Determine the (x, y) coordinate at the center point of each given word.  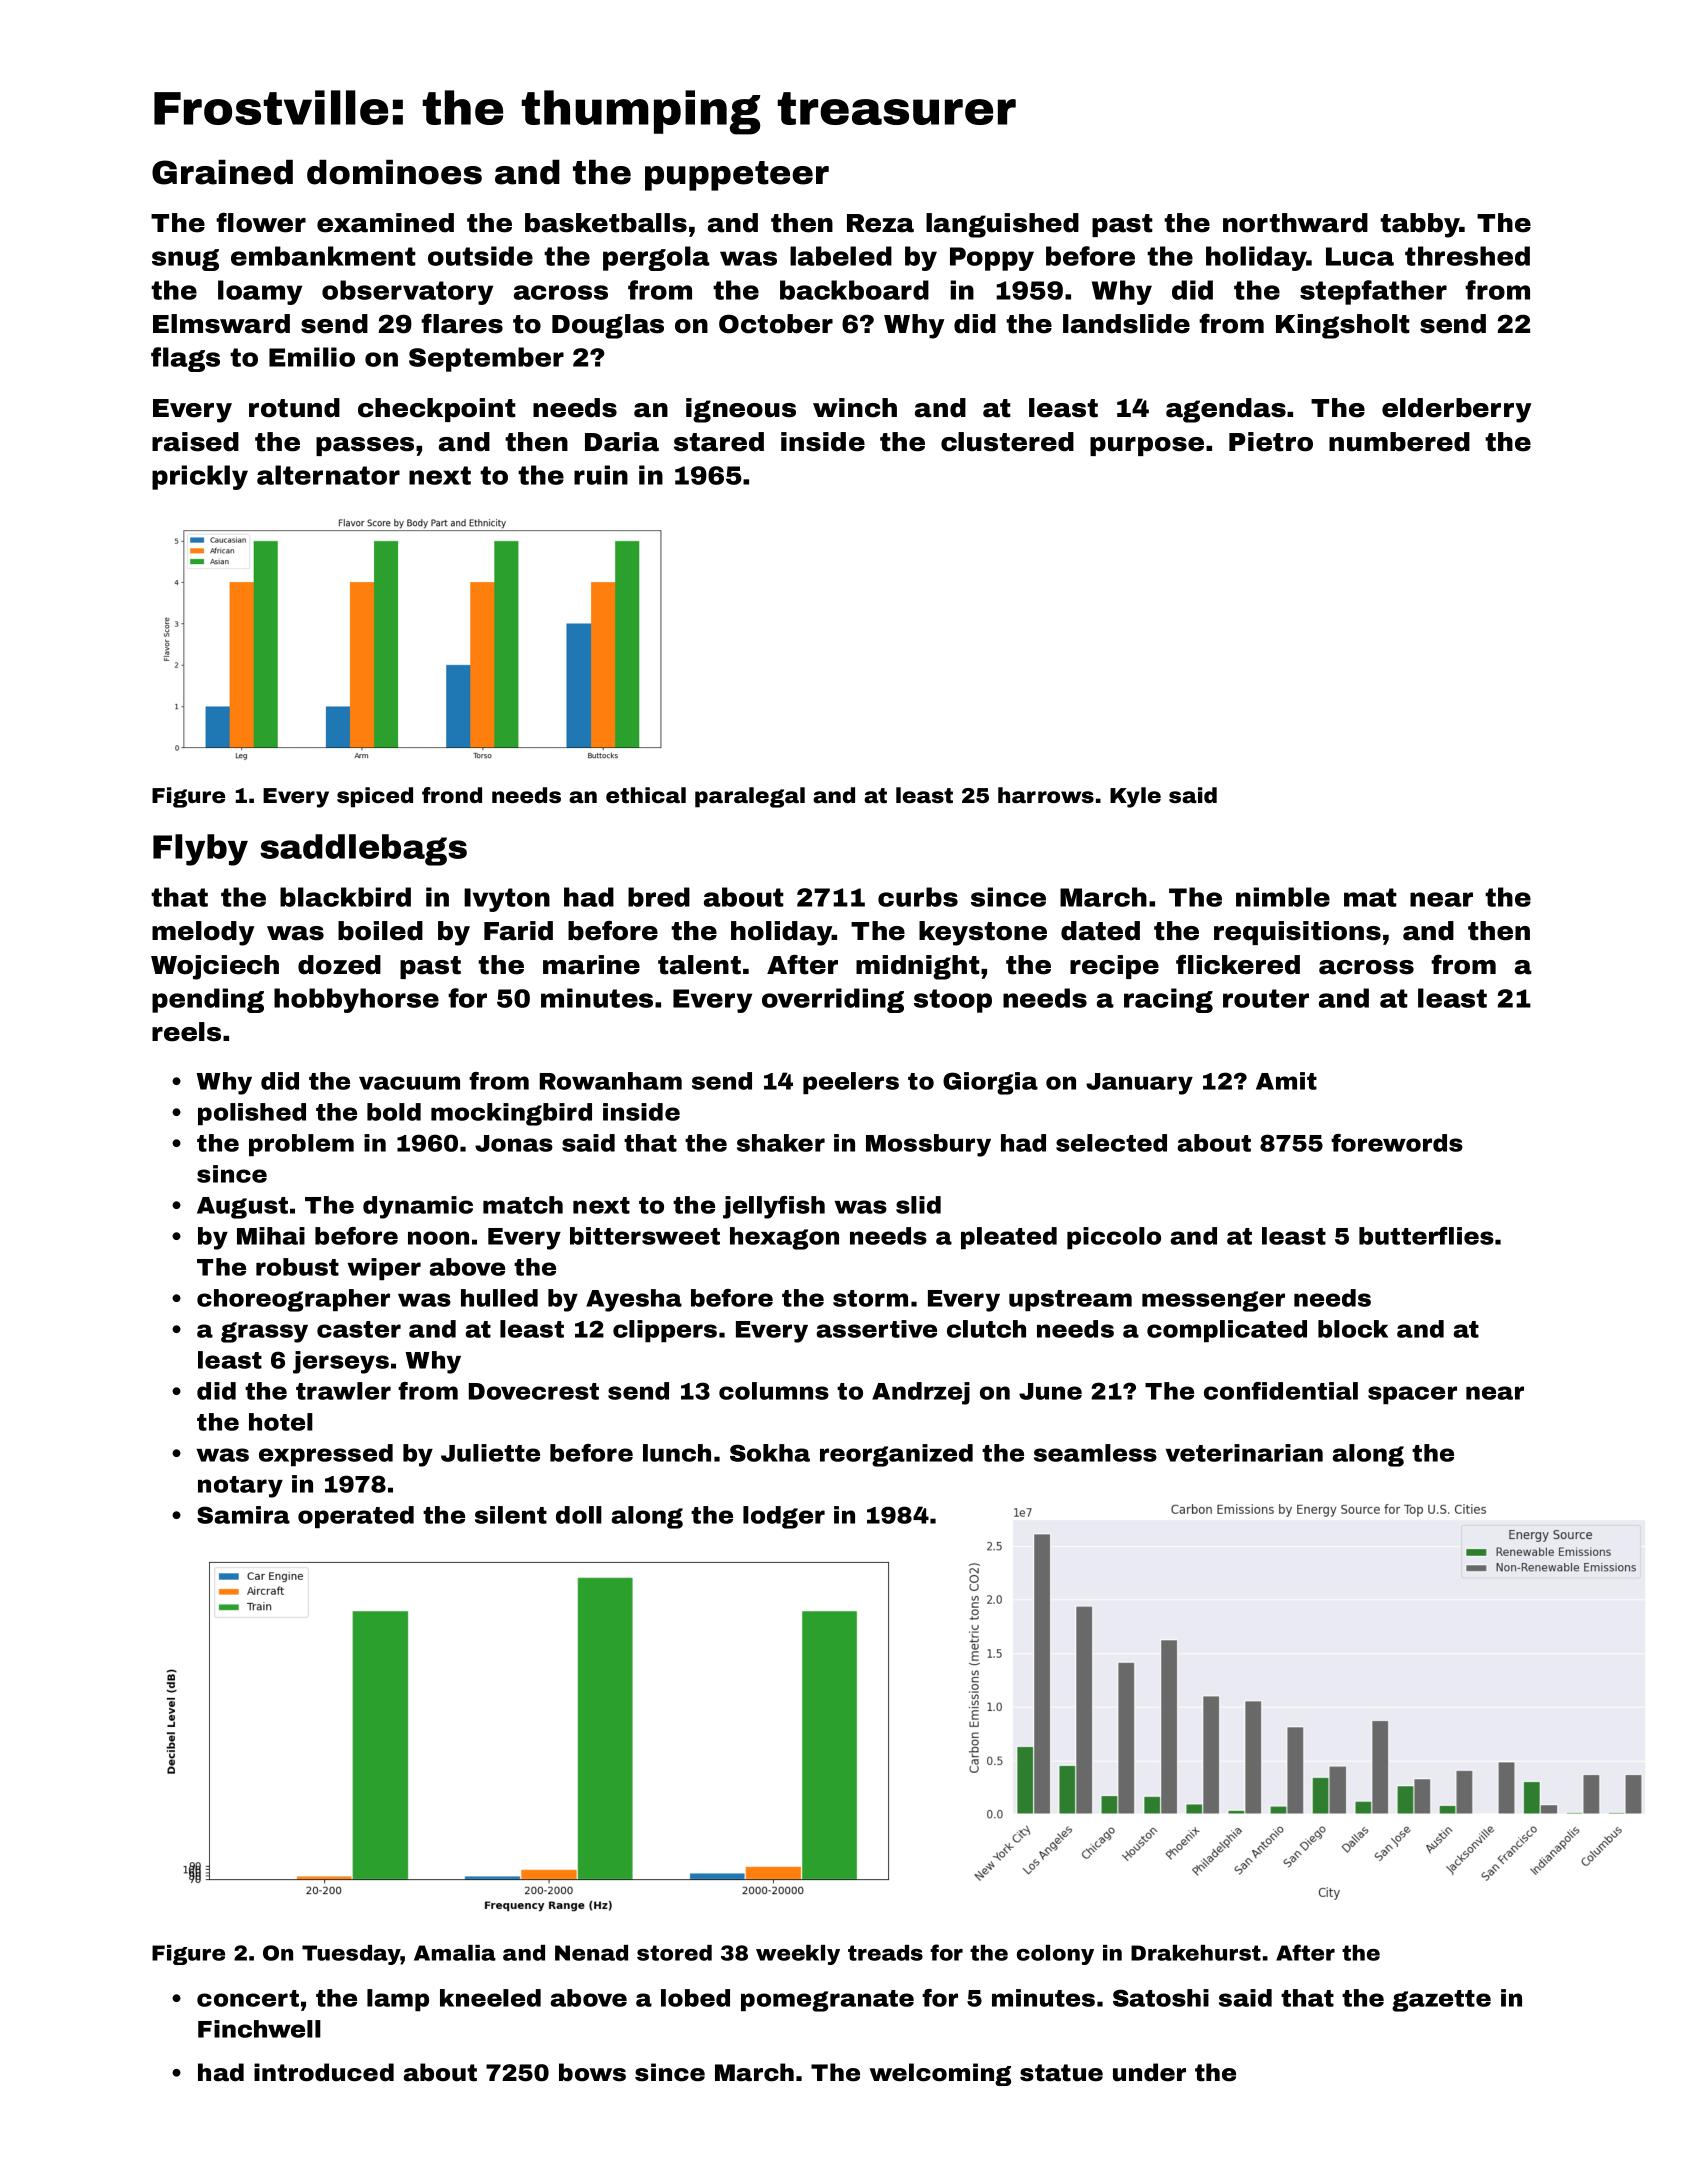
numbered (1399, 442)
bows (592, 2072)
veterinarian (1244, 1453)
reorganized (896, 1455)
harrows (1046, 795)
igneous (741, 410)
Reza (880, 223)
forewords (1397, 1143)
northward (1295, 223)
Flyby (200, 850)
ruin (601, 475)
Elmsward (221, 324)
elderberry (1456, 410)
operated (356, 1517)
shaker (781, 1143)
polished (252, 1114)
